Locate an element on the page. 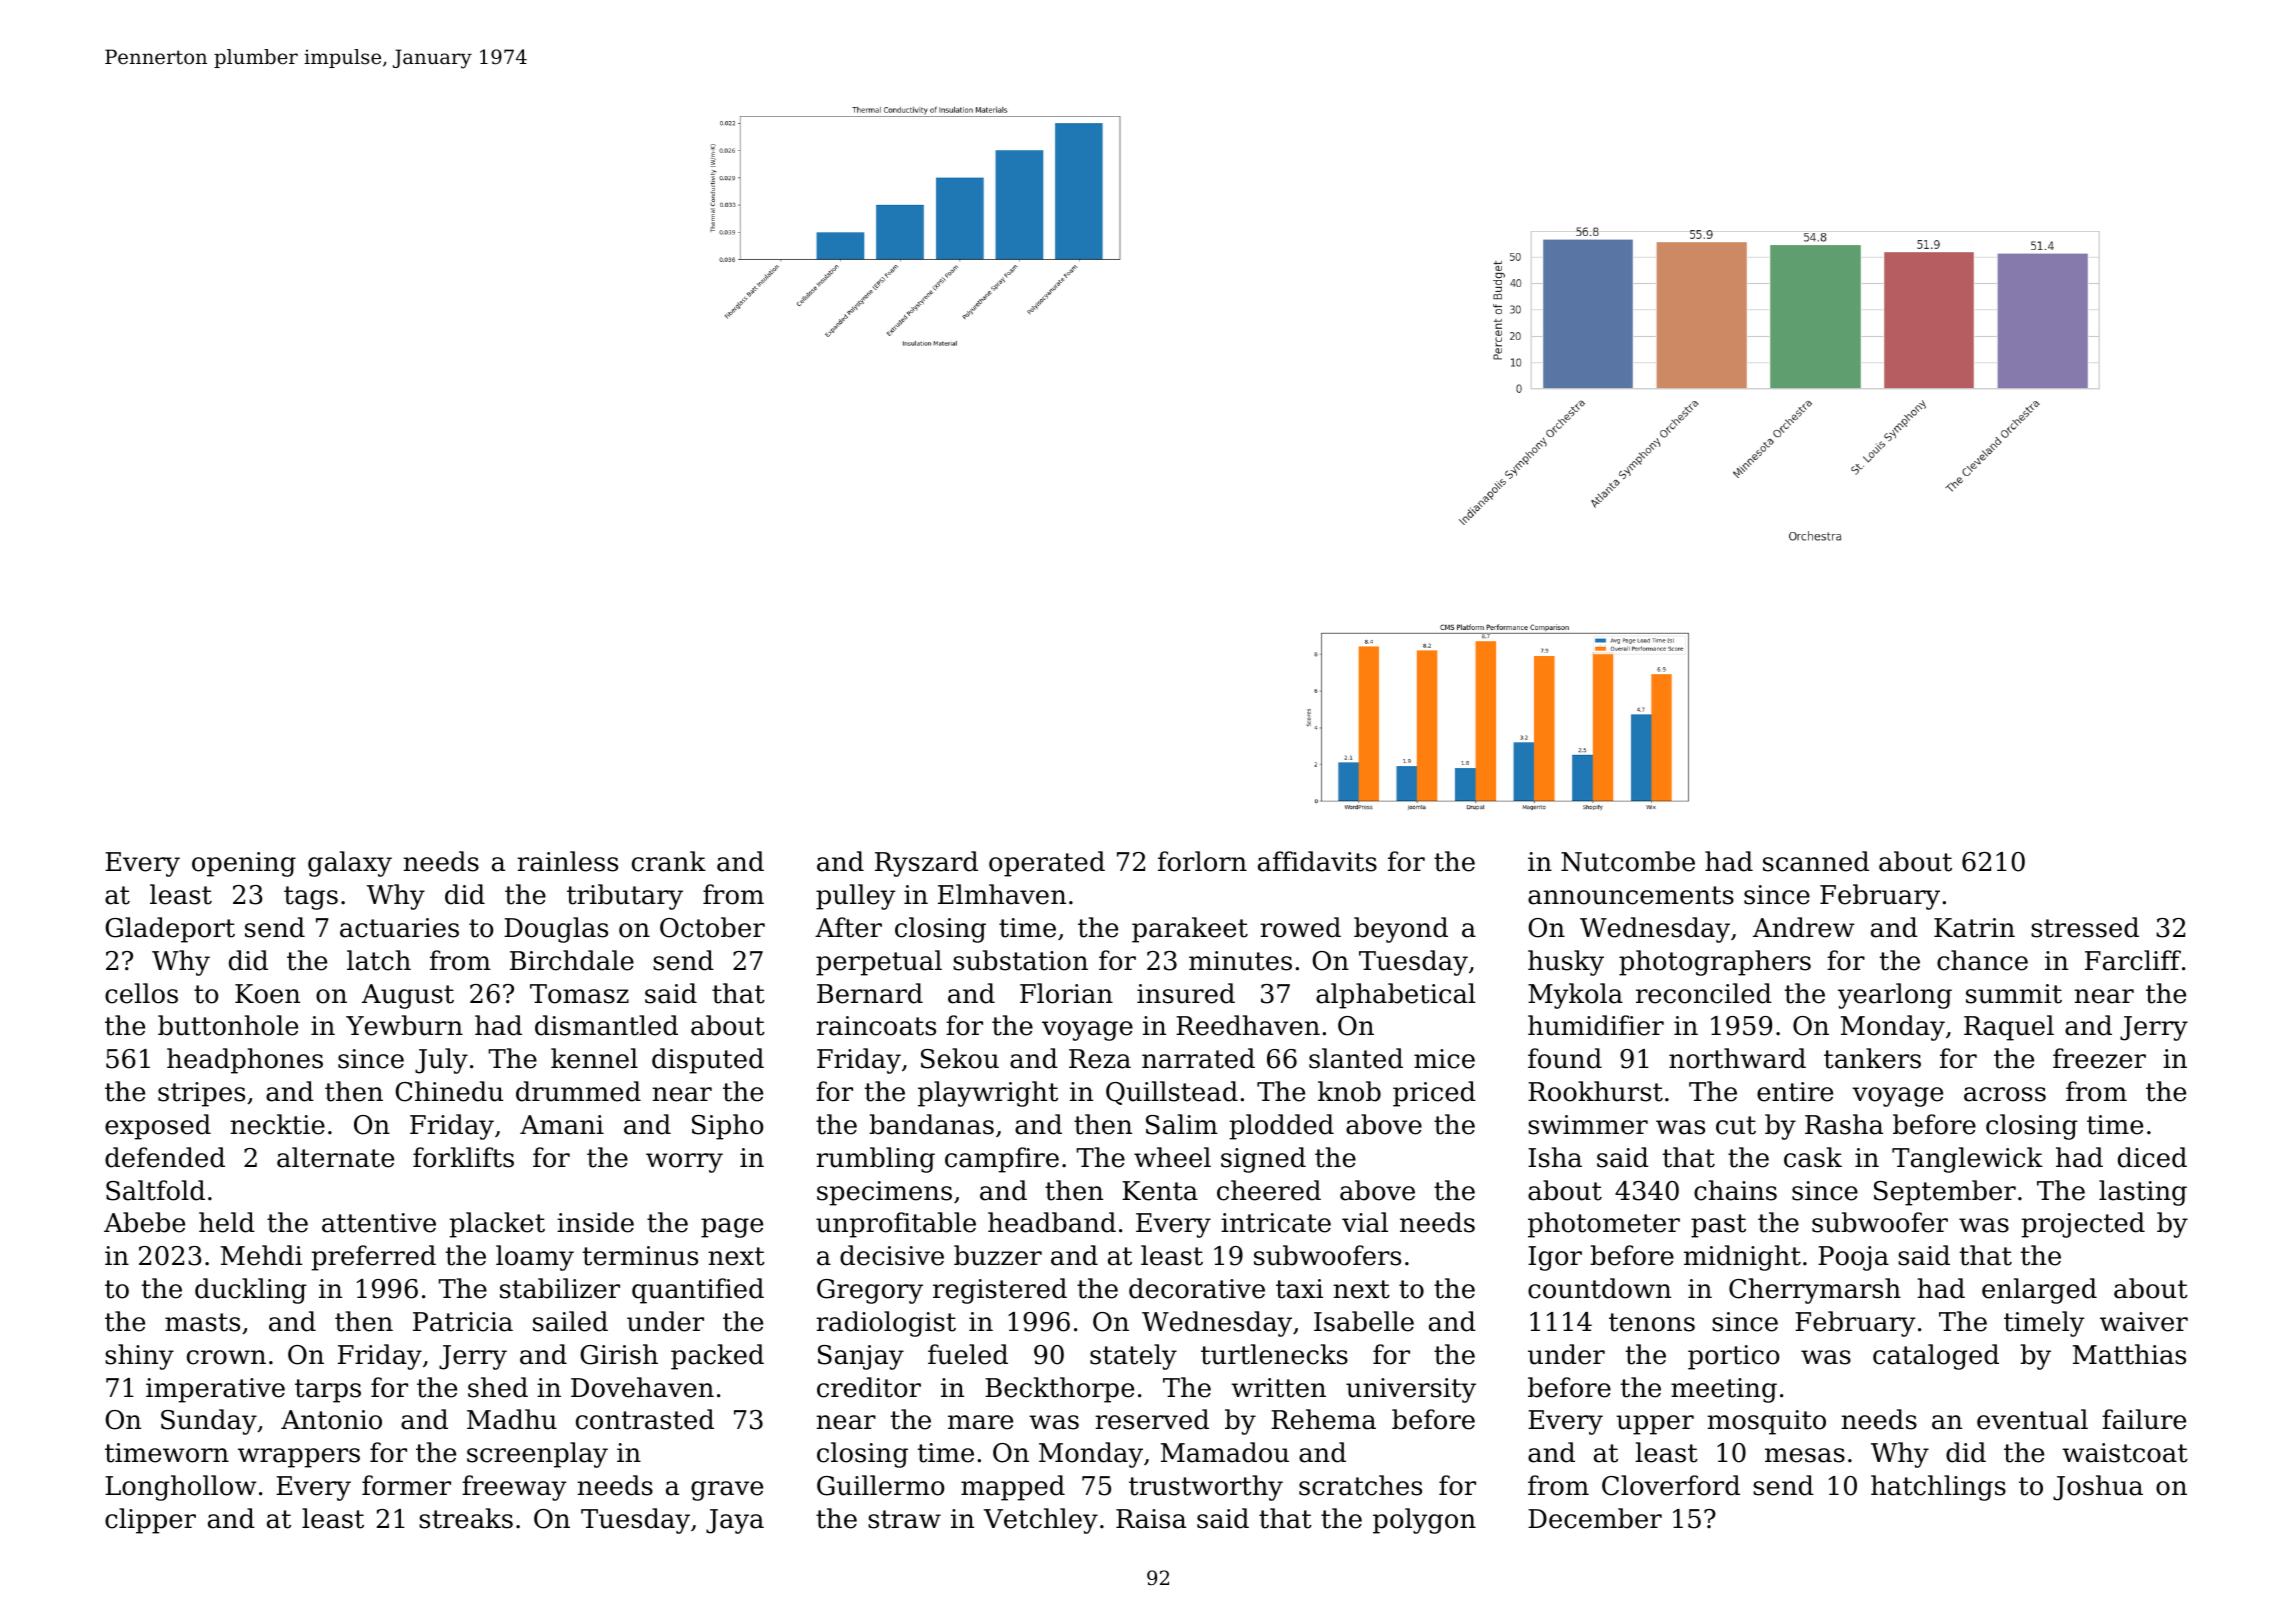  mesas is located at coordinates (1805, 1455).
